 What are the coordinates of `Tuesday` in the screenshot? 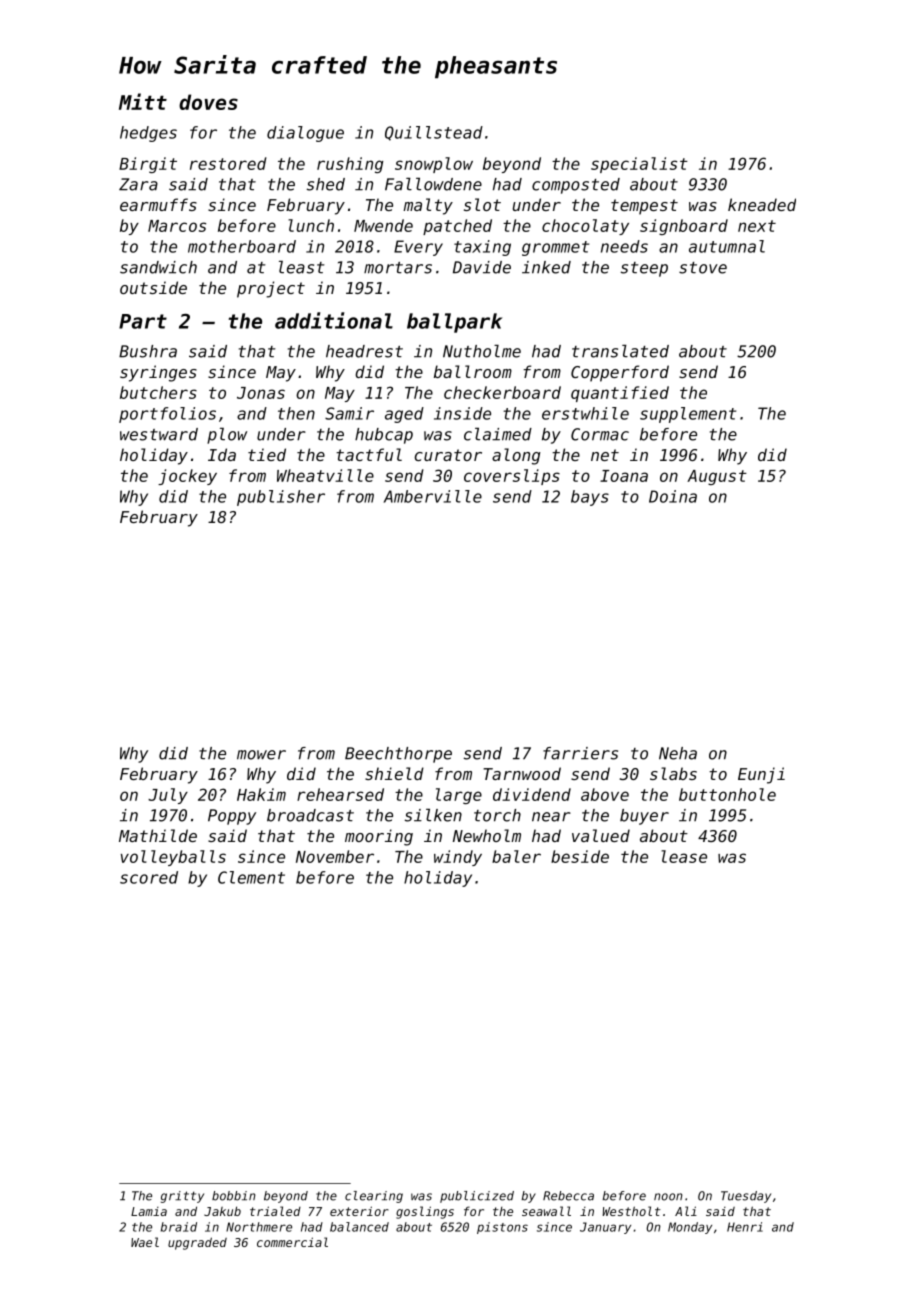 It's located at (746, 1197).
